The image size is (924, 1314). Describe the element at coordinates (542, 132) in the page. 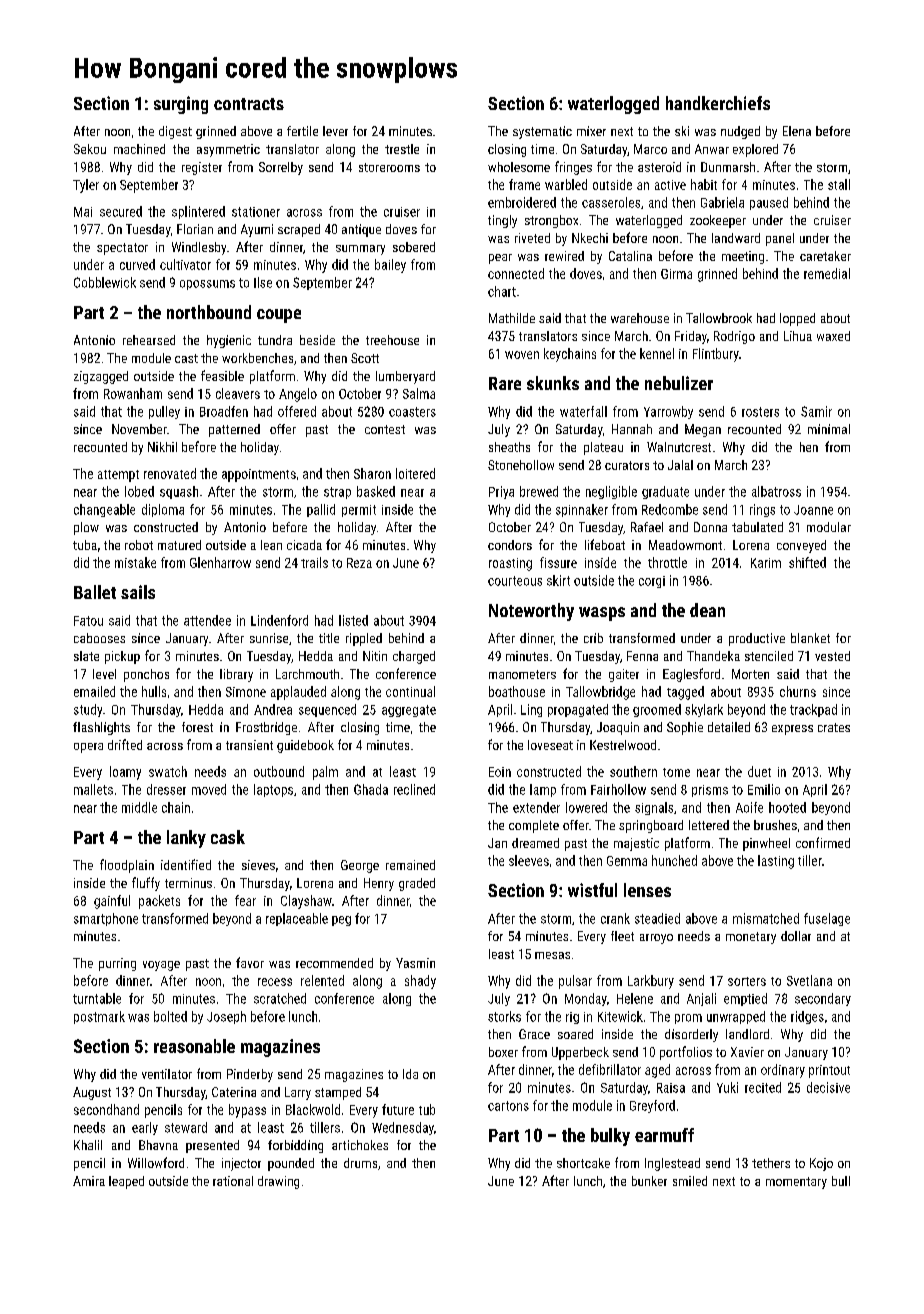

I see `systematic` at that location.
